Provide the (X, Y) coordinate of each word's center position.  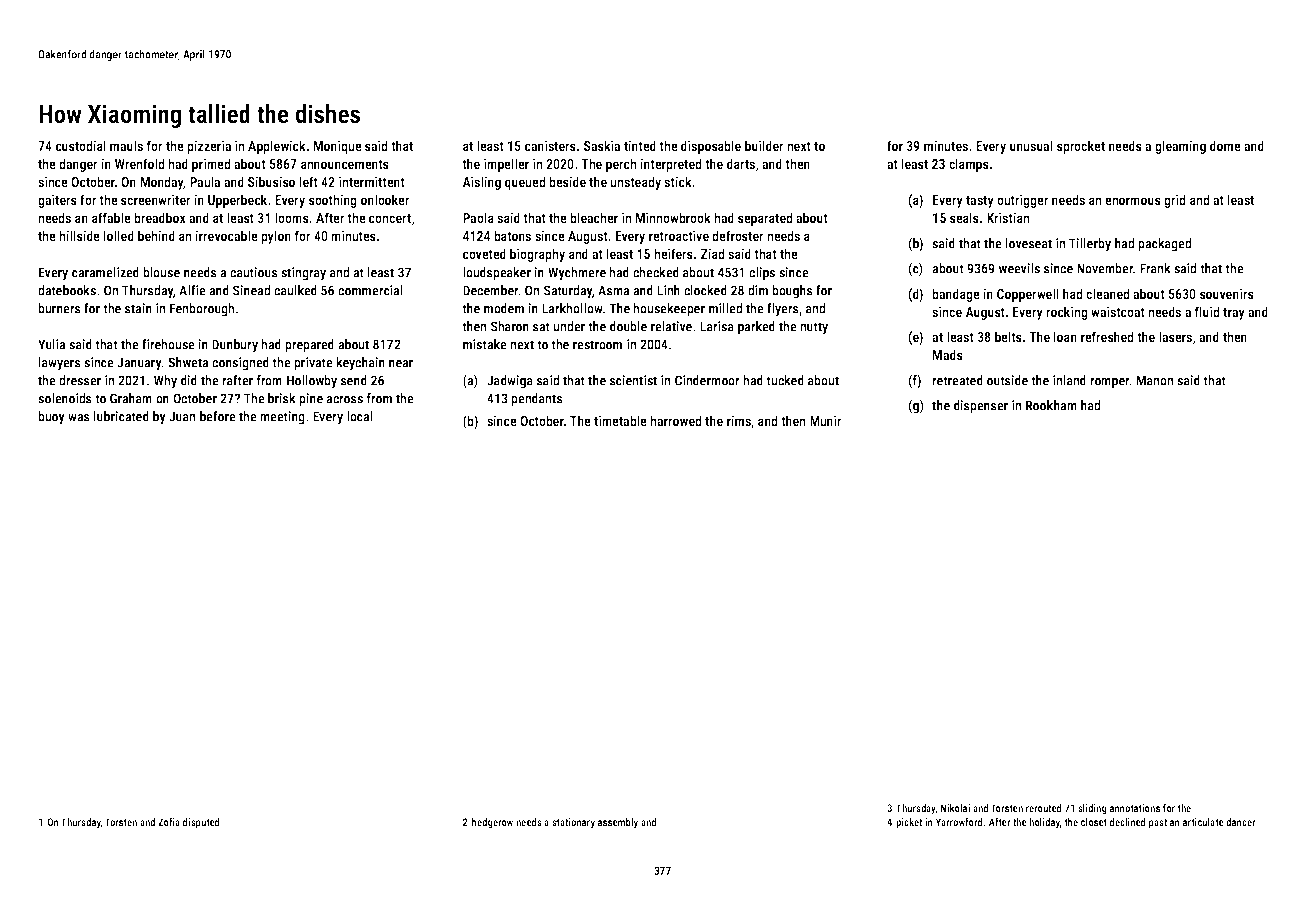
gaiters (57, 201)
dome (1225, 145)
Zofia (169, 822)
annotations (1135, 808)
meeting (282, 418)
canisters (550, 145)
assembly (618, 823)
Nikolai (955, 808)
